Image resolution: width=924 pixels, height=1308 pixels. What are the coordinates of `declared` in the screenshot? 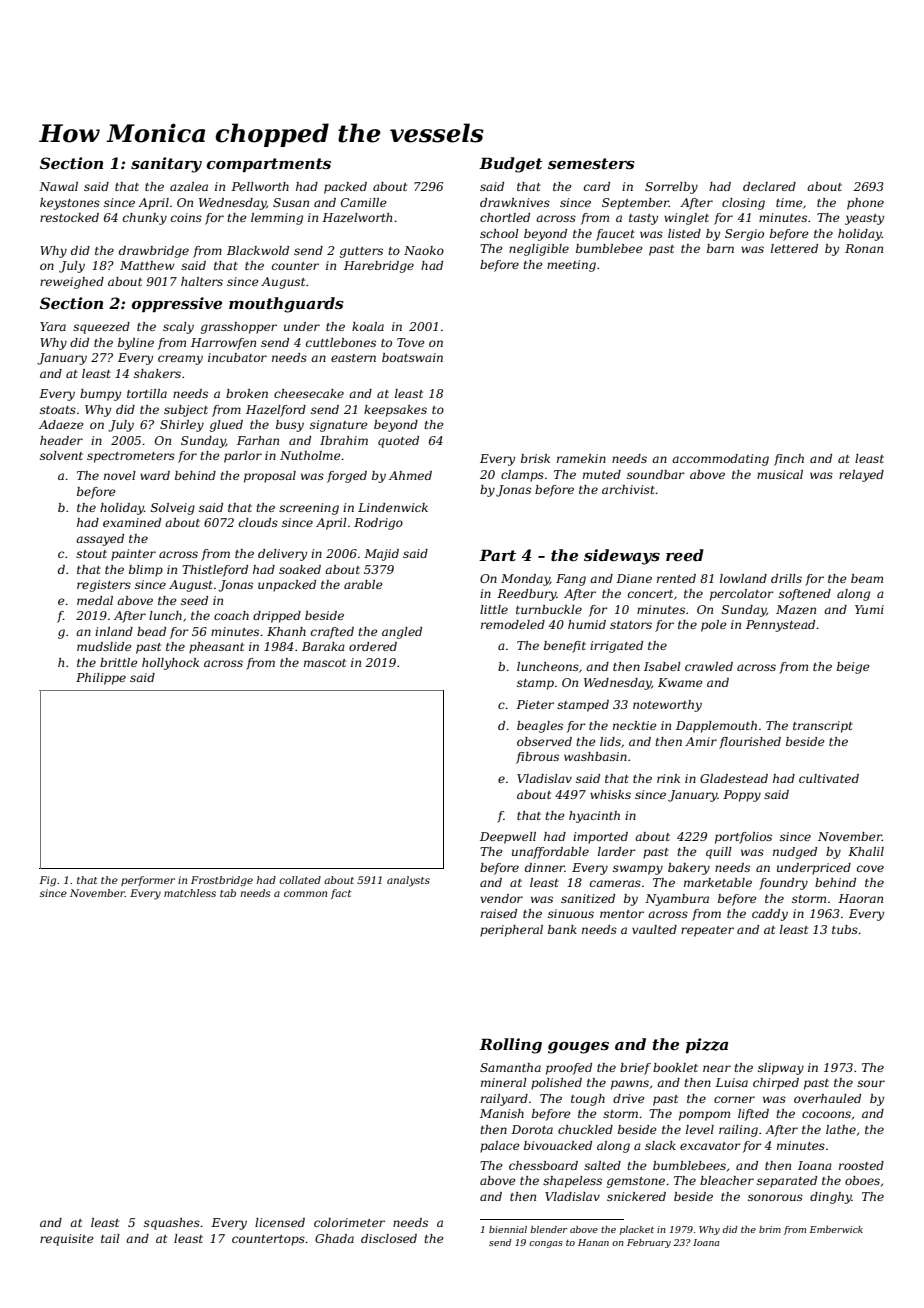 It's located at (769, 186).
